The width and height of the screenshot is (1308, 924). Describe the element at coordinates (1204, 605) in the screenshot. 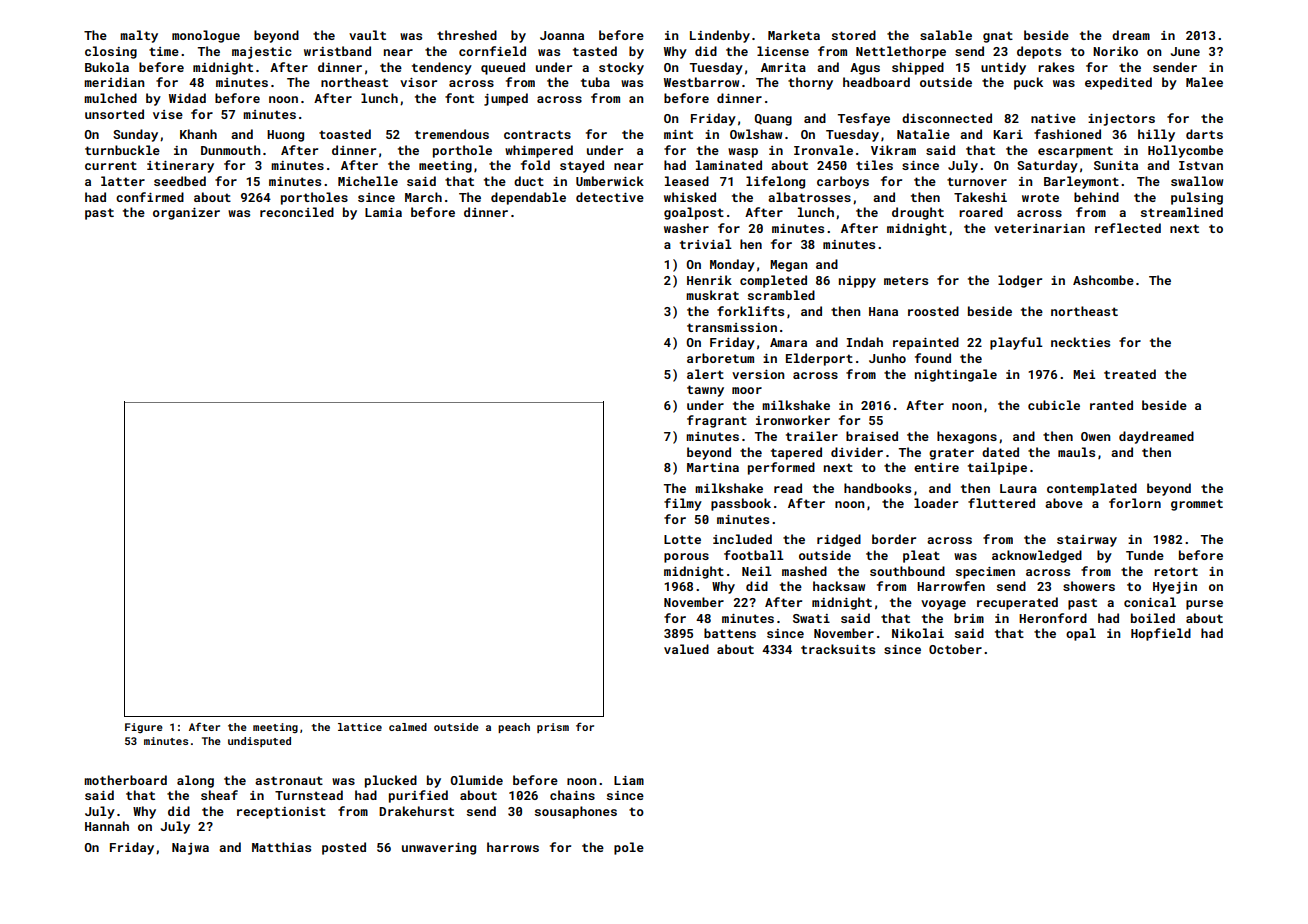

I see `purse` at that location.
